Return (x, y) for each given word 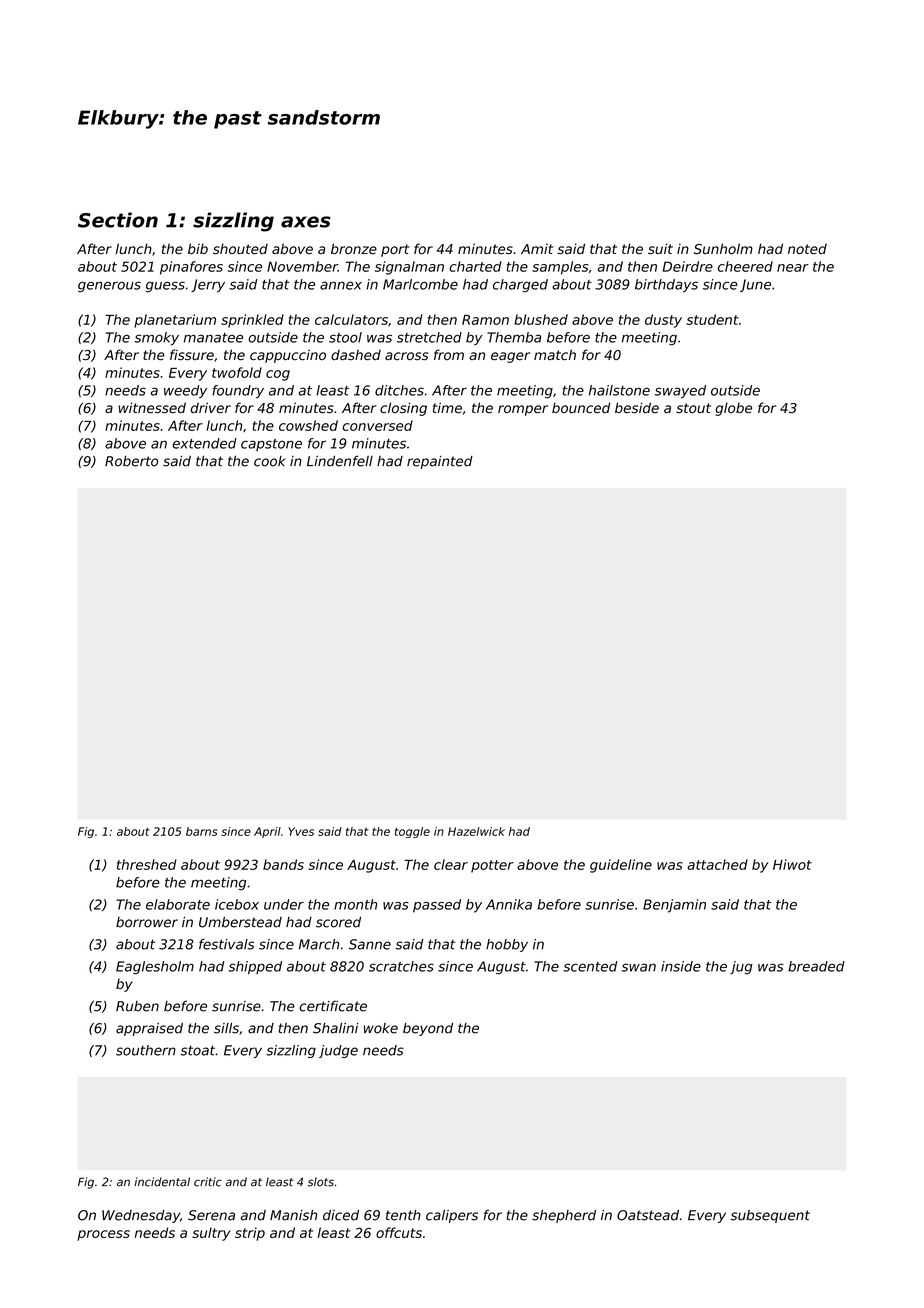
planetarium (175, 321)
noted (807, 249)
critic (208, 1182)
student (712, 319)
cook (270, 461)
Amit (537, 248)
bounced (581, 408)
